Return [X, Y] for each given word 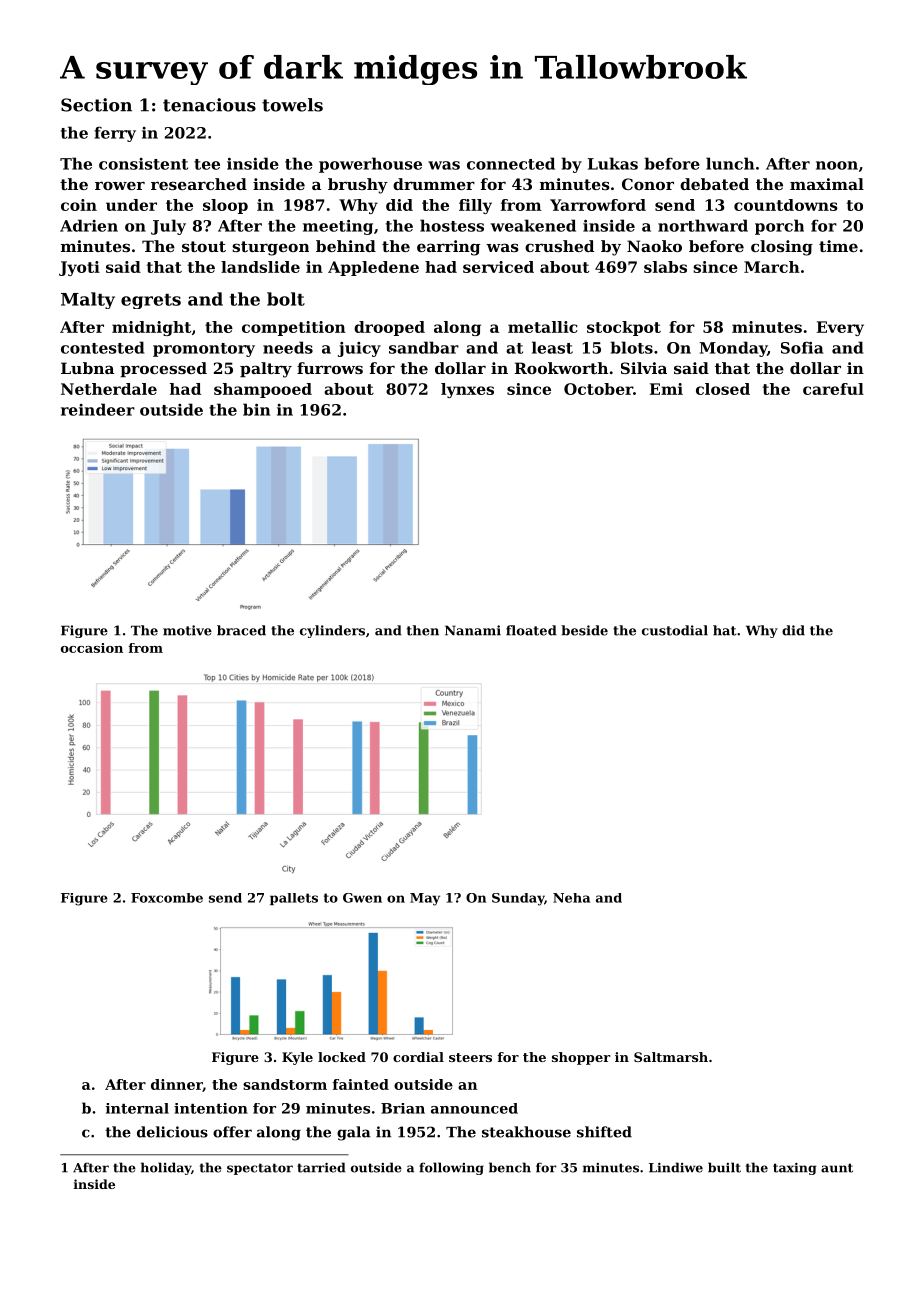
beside [584, 630]
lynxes [467, 390]
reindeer [98, 409]
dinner [177, 1085]
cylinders [332, 631]
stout [204, 246]
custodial [675, 630]
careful [833, 389]
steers [470, 1057]
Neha [571, 898]
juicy [359, 349]
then [423, 630]
